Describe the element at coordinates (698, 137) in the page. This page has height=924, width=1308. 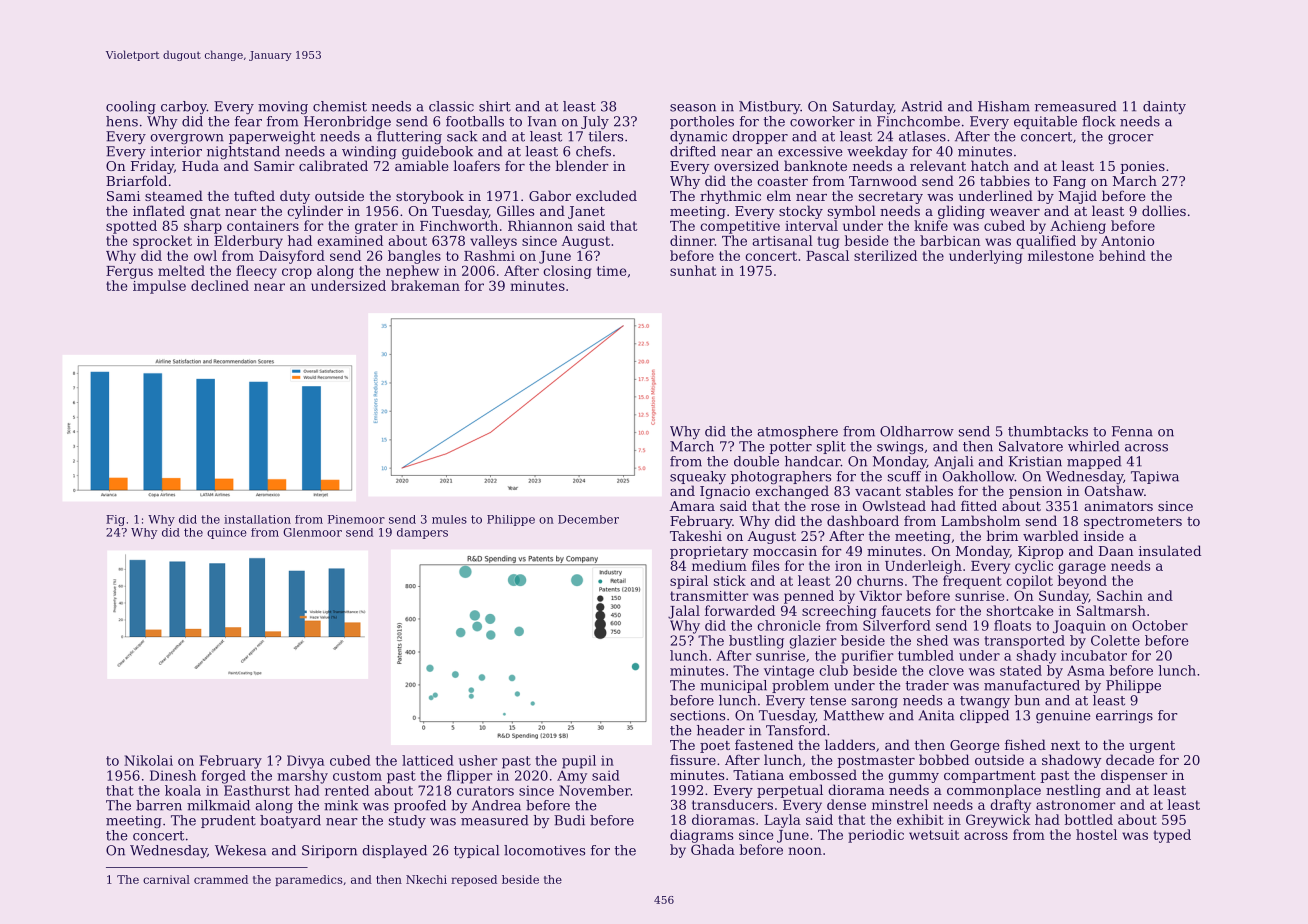
I see `dynamic` at that location.
